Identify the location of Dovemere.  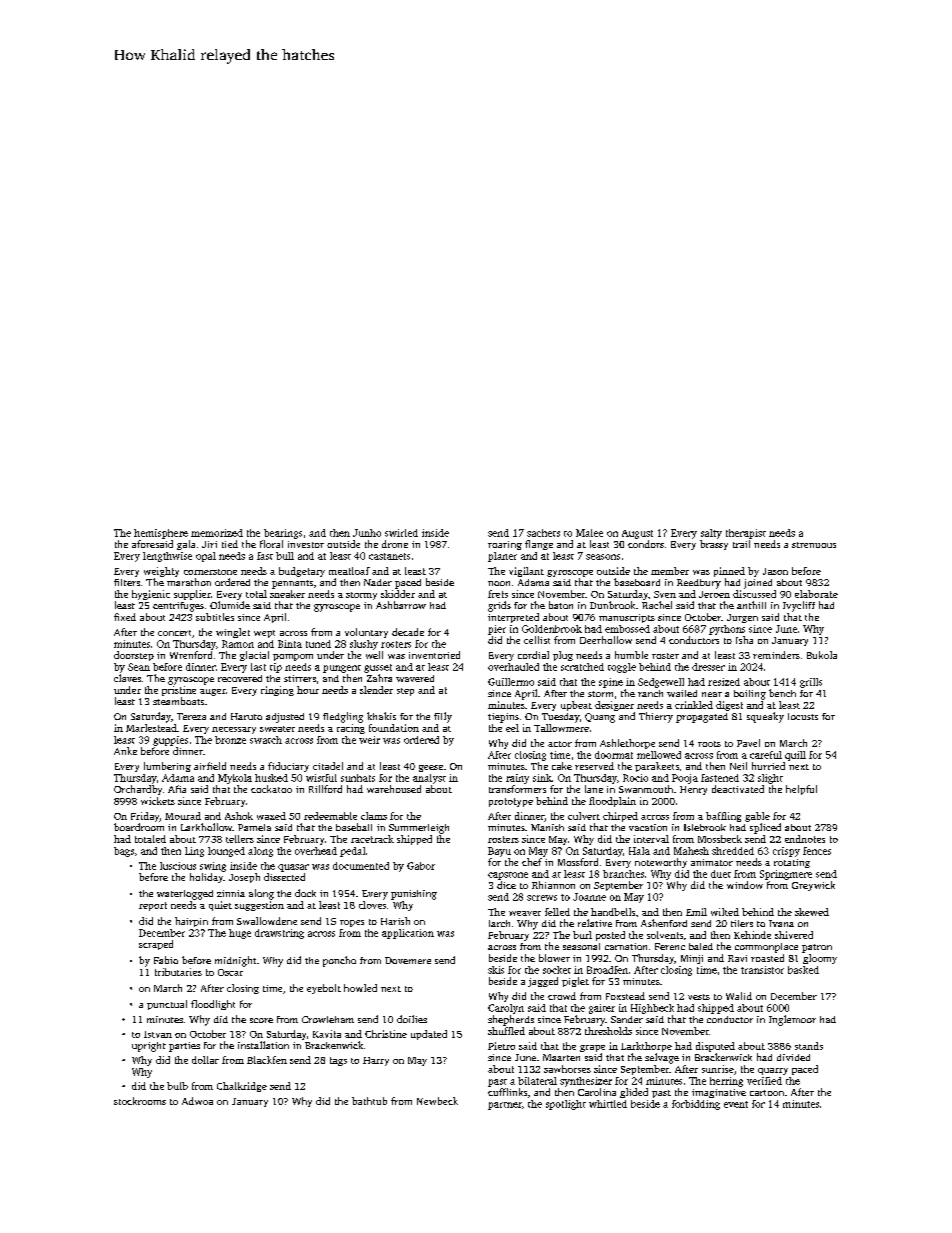
(408, 960).
